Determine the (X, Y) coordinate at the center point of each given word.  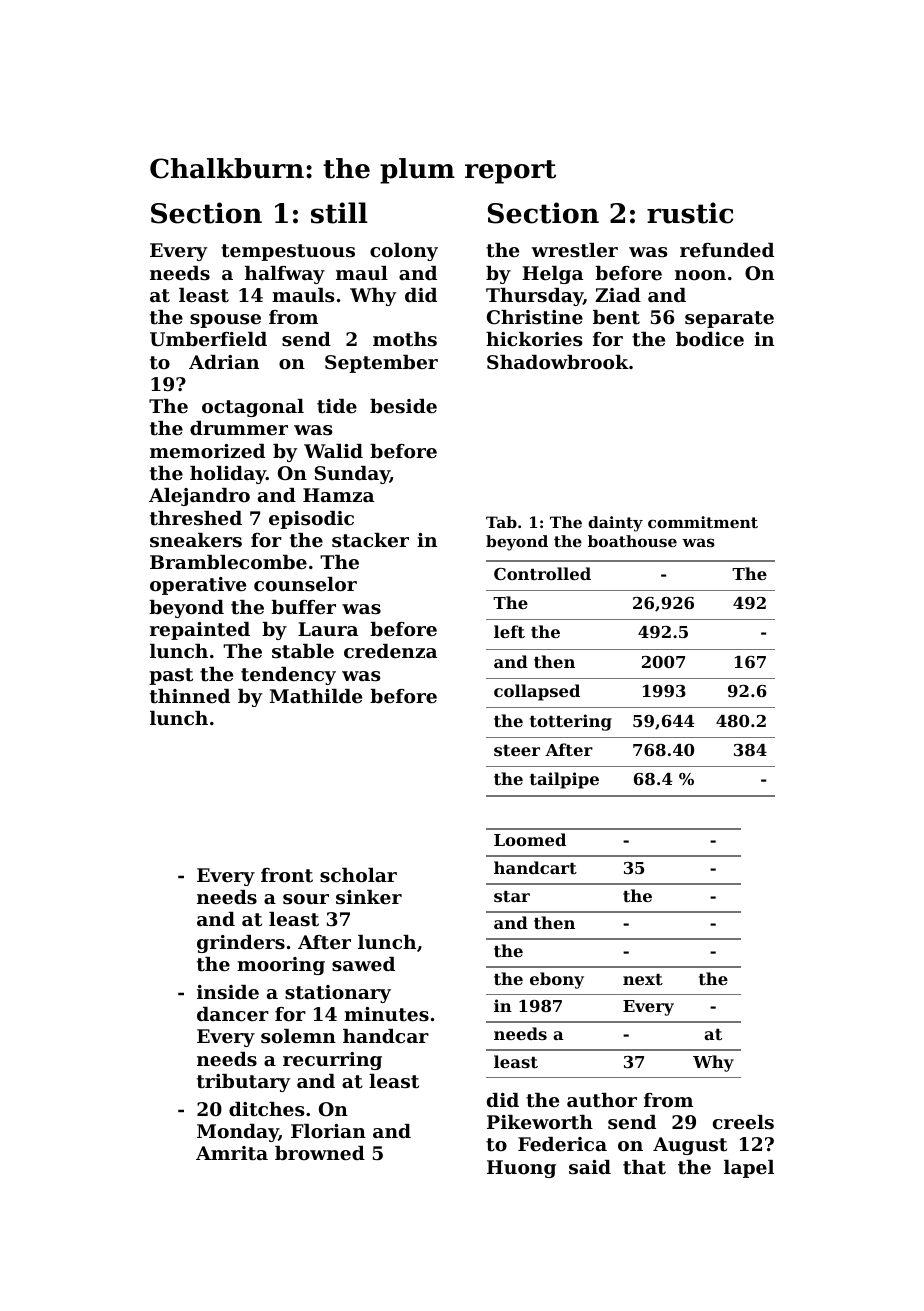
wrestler (574, 250)
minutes (386, 1014)
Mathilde (316, 696)
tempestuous (288, 252)
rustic (690, 213)
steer (517, 750)
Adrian (224, 362)
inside (228, 992)
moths (405, 339)
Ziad (618, 295)
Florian (328, 1131)
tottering (571, 722)
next (643, 979)
